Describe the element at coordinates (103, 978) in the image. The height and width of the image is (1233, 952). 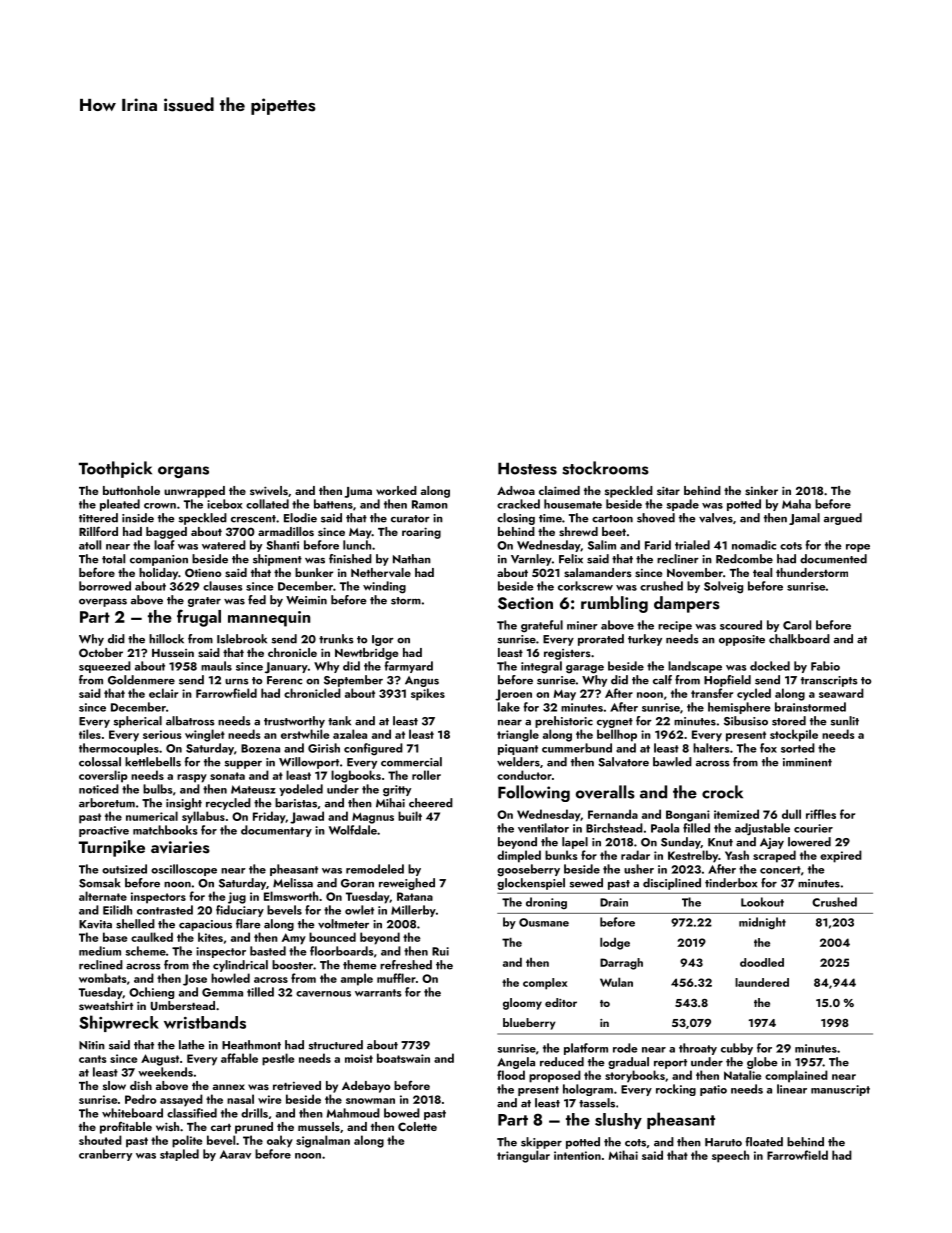
I see `wombats` at that location.
